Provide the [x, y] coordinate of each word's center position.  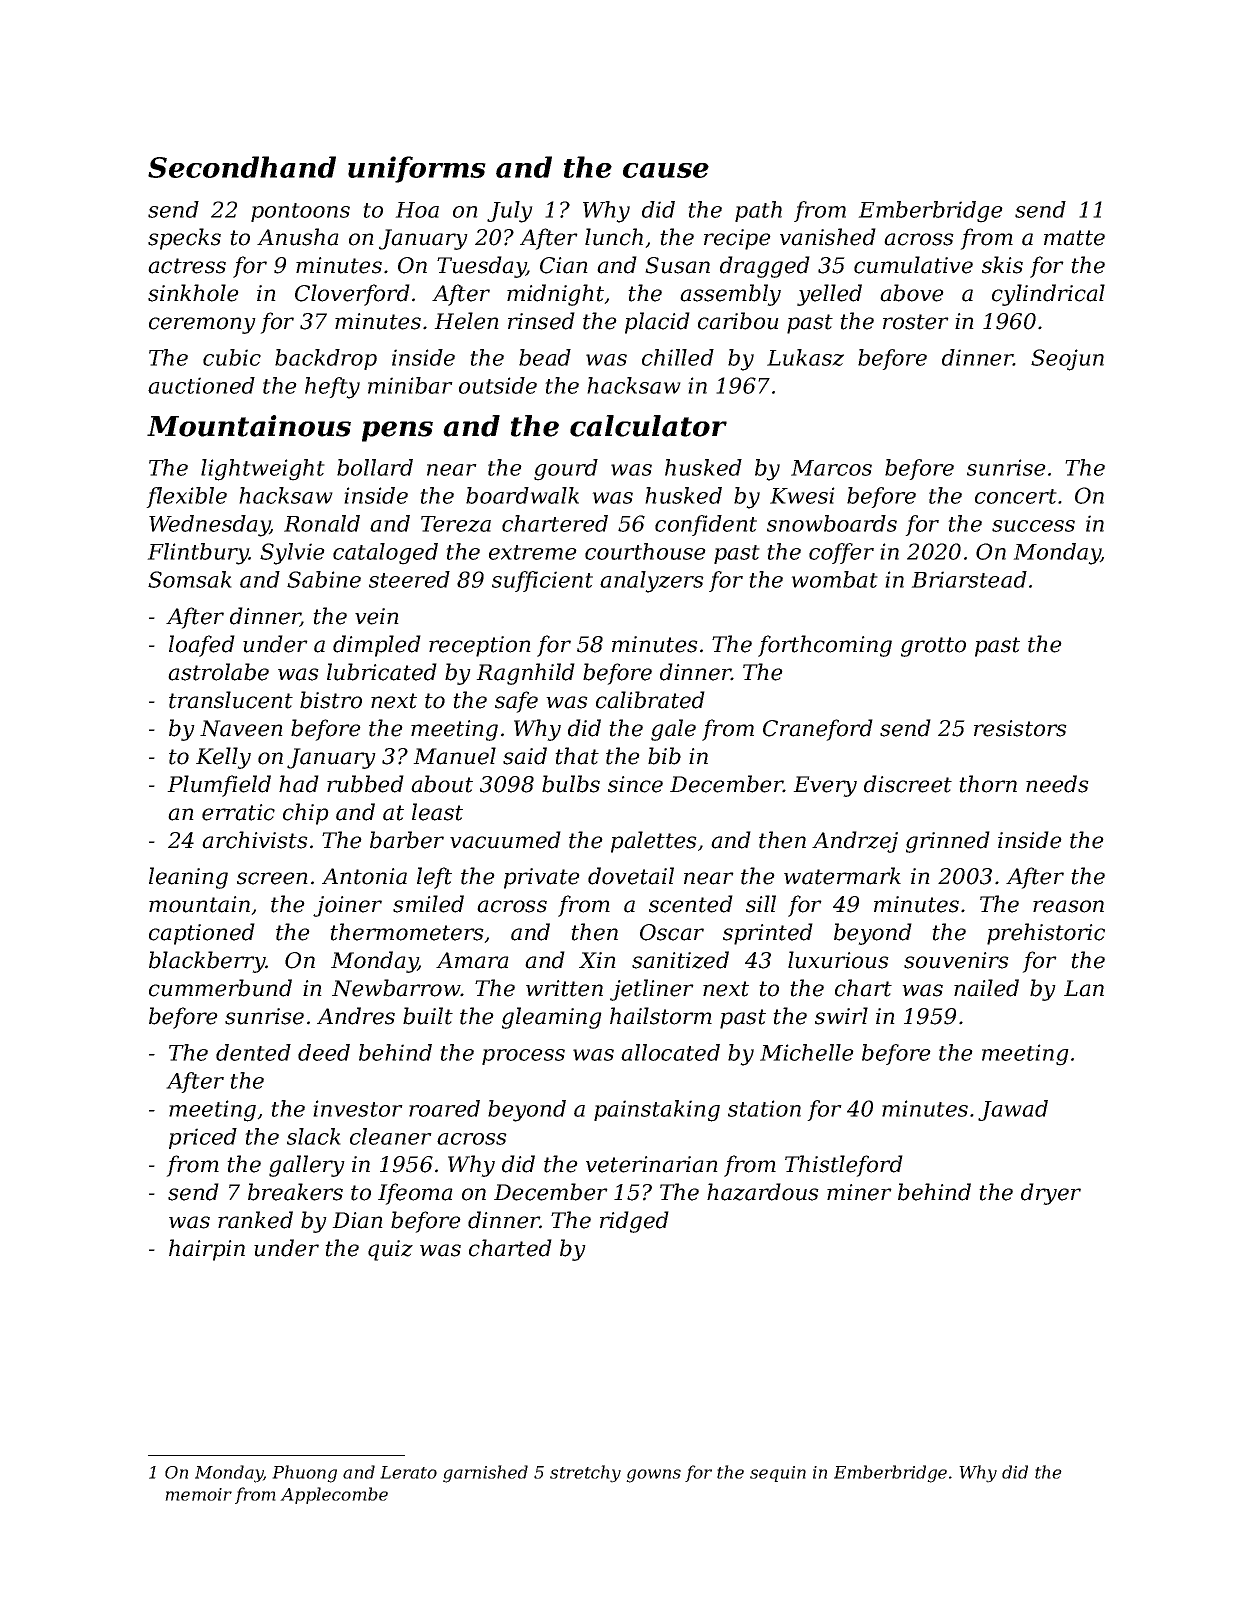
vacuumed [505, 840]
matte [1074, 238]
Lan [1084, 988]
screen [272, 878]
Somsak [190, 579]
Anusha [298, 237]
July [510, 212]
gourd [566, 470]
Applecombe [334, 1495]
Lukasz [805, 357]
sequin [778, 1474]
